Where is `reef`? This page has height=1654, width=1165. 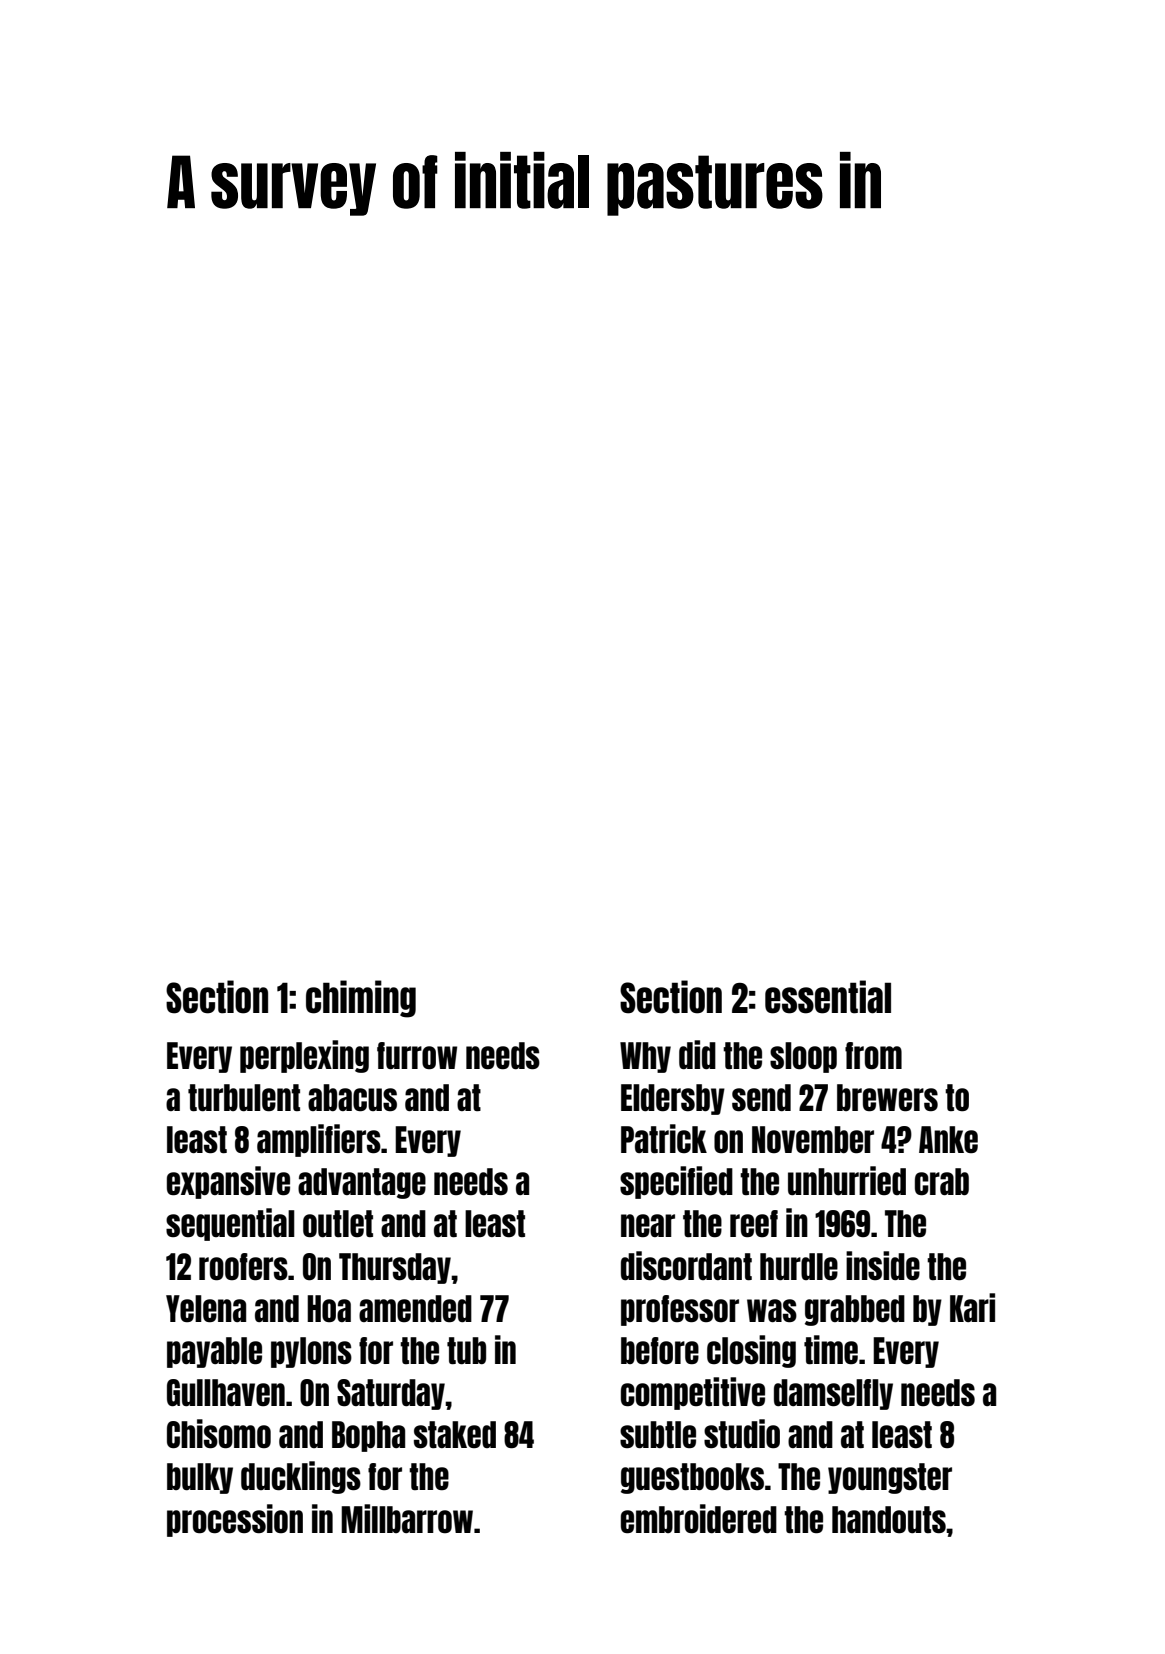 reef is located at coordinates (754, 1223).
